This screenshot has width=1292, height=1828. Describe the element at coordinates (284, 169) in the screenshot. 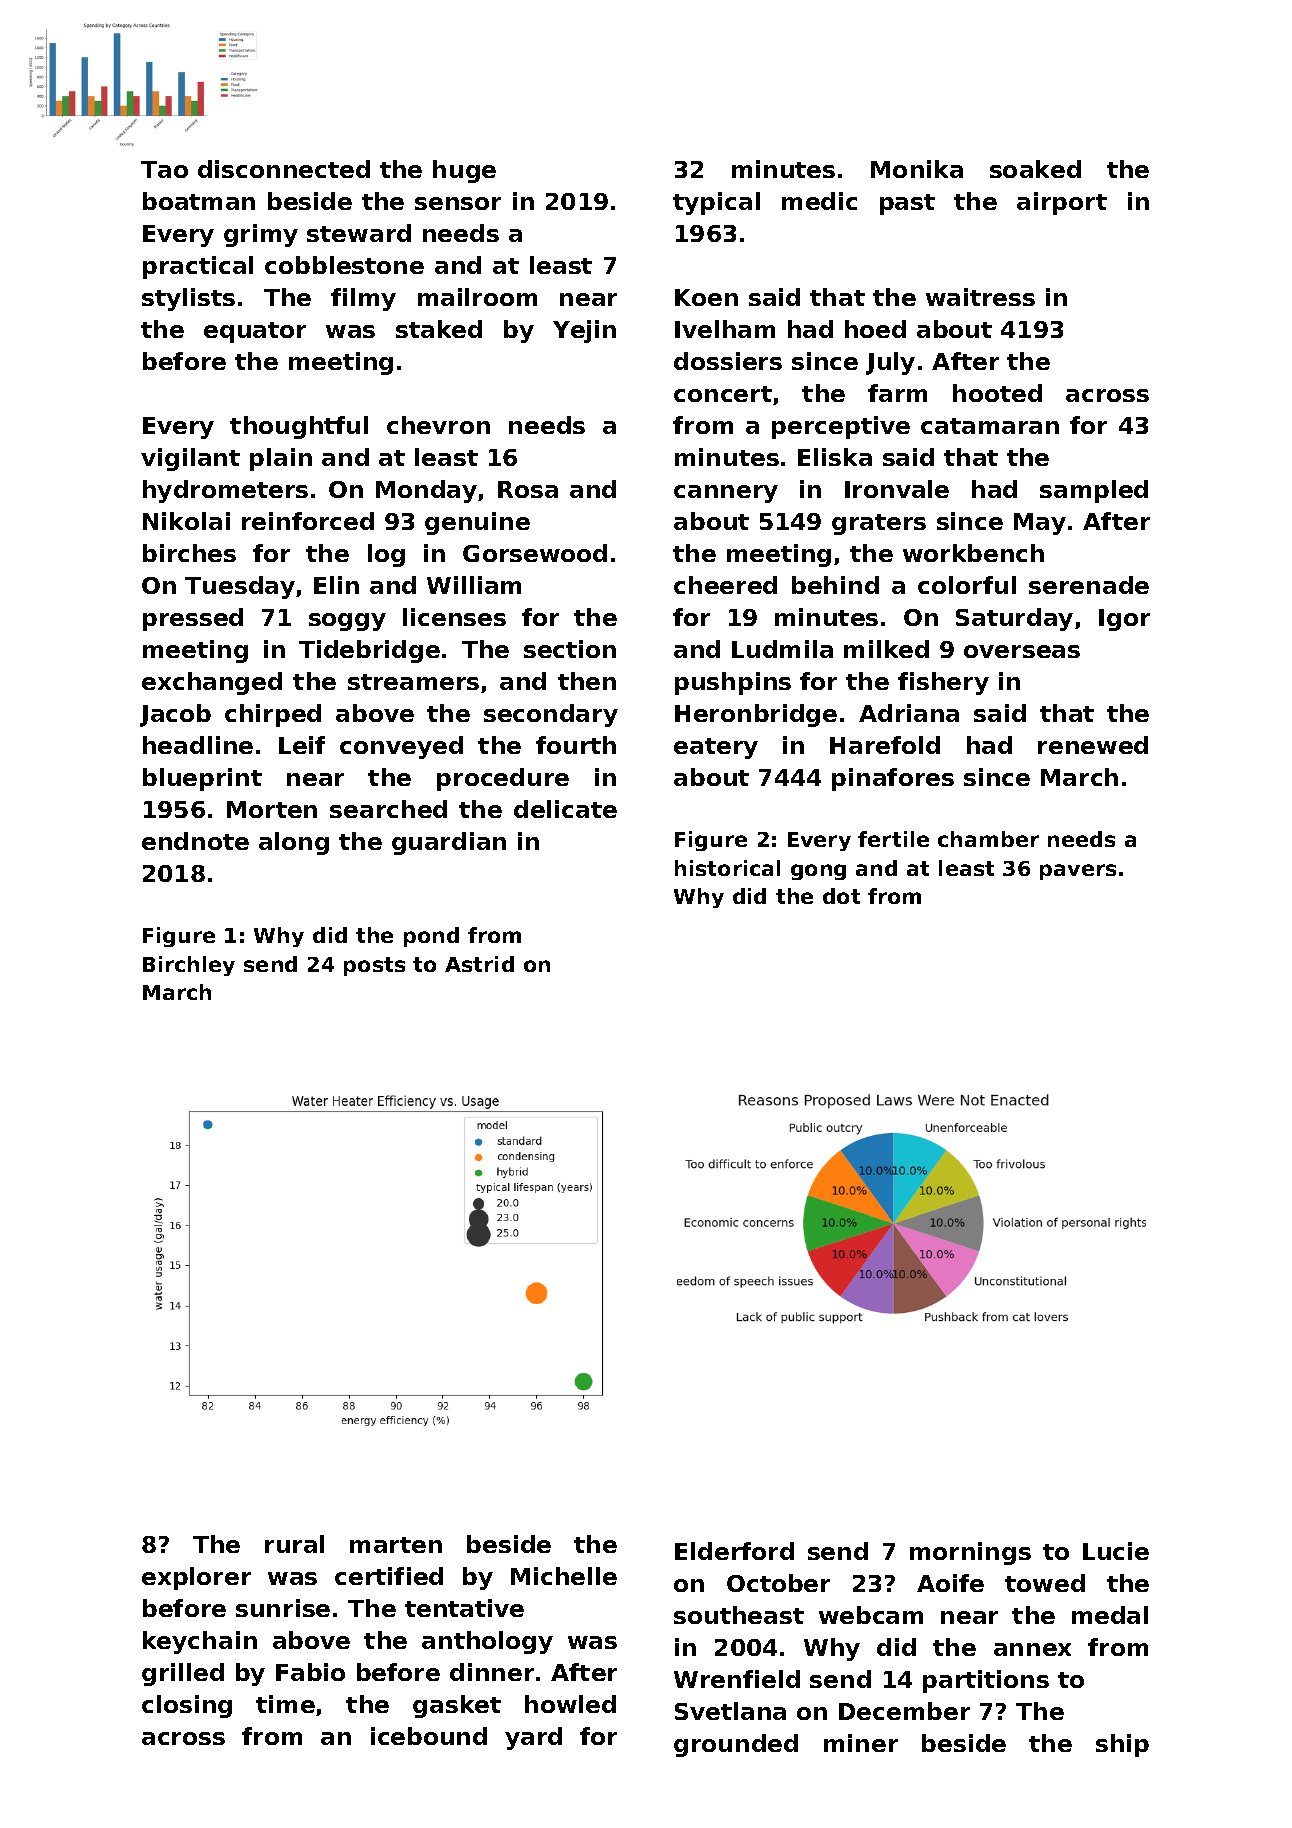

I see `disconnected` at that location.
